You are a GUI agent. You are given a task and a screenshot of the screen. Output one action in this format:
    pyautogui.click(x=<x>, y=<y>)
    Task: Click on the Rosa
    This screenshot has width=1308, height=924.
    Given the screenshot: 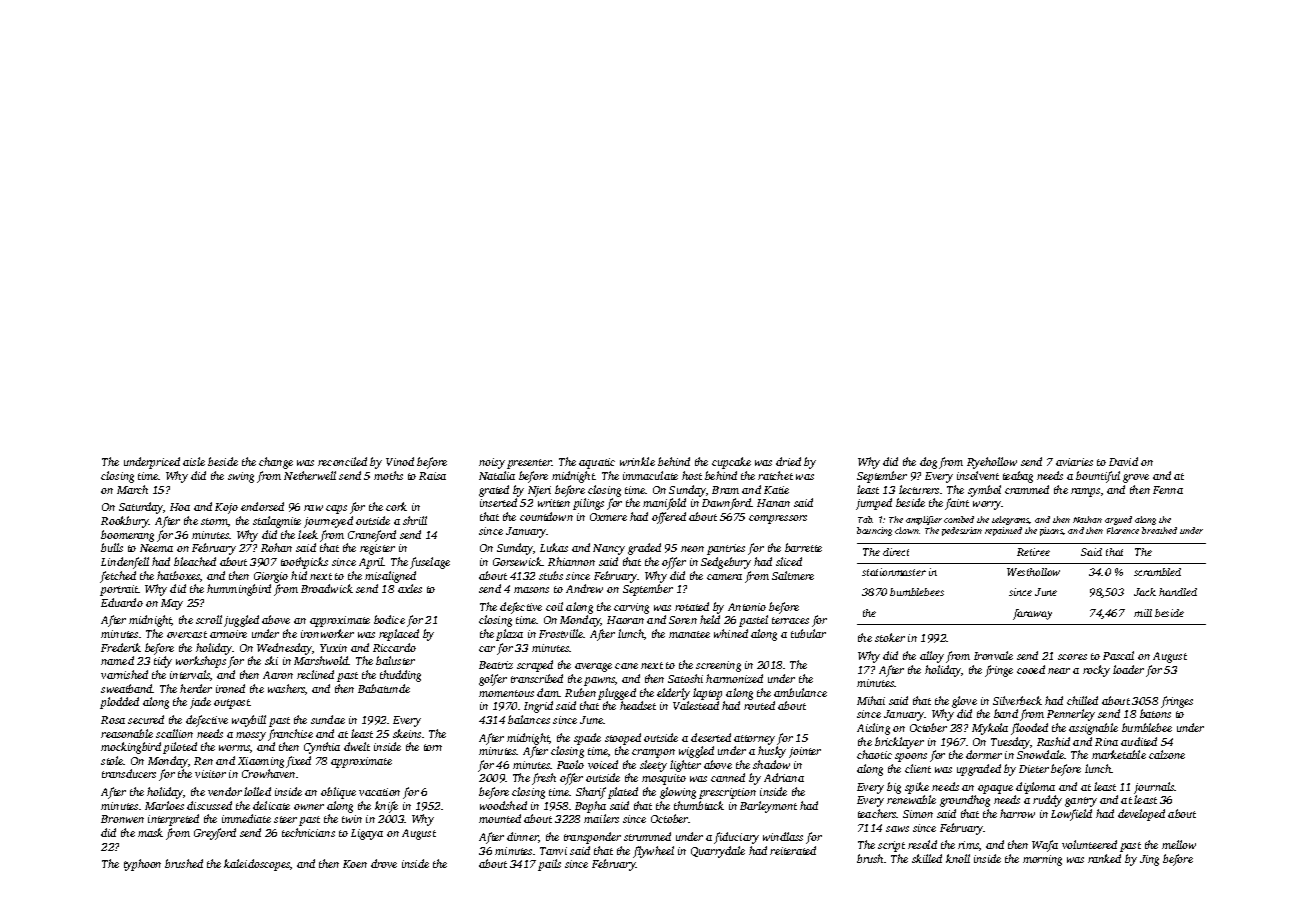 What is the action you would take?
    pyautogui.click(x=113, y=720)
